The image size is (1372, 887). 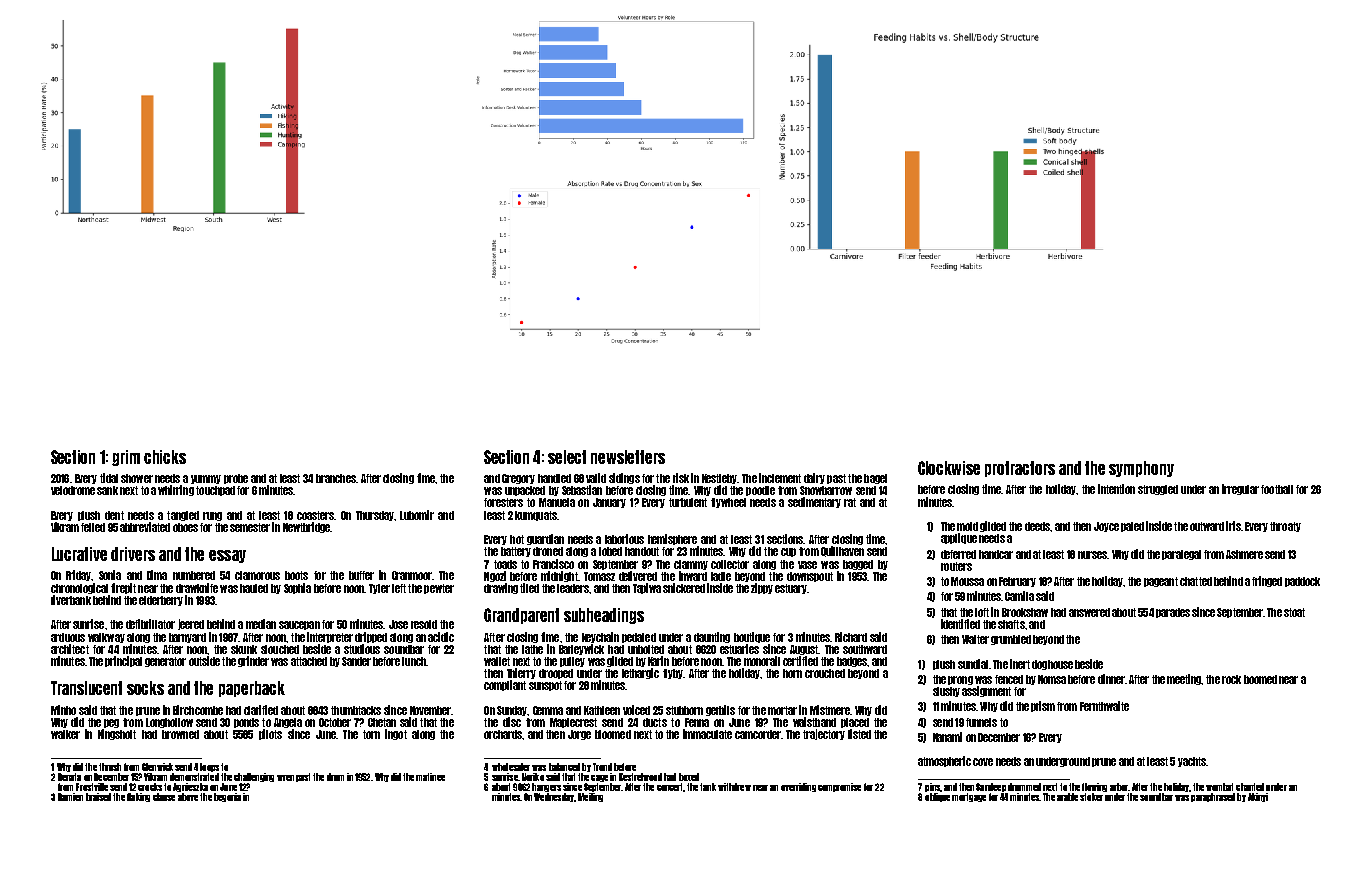 I want to click on Clockwise, so click(x=949, y=468).
